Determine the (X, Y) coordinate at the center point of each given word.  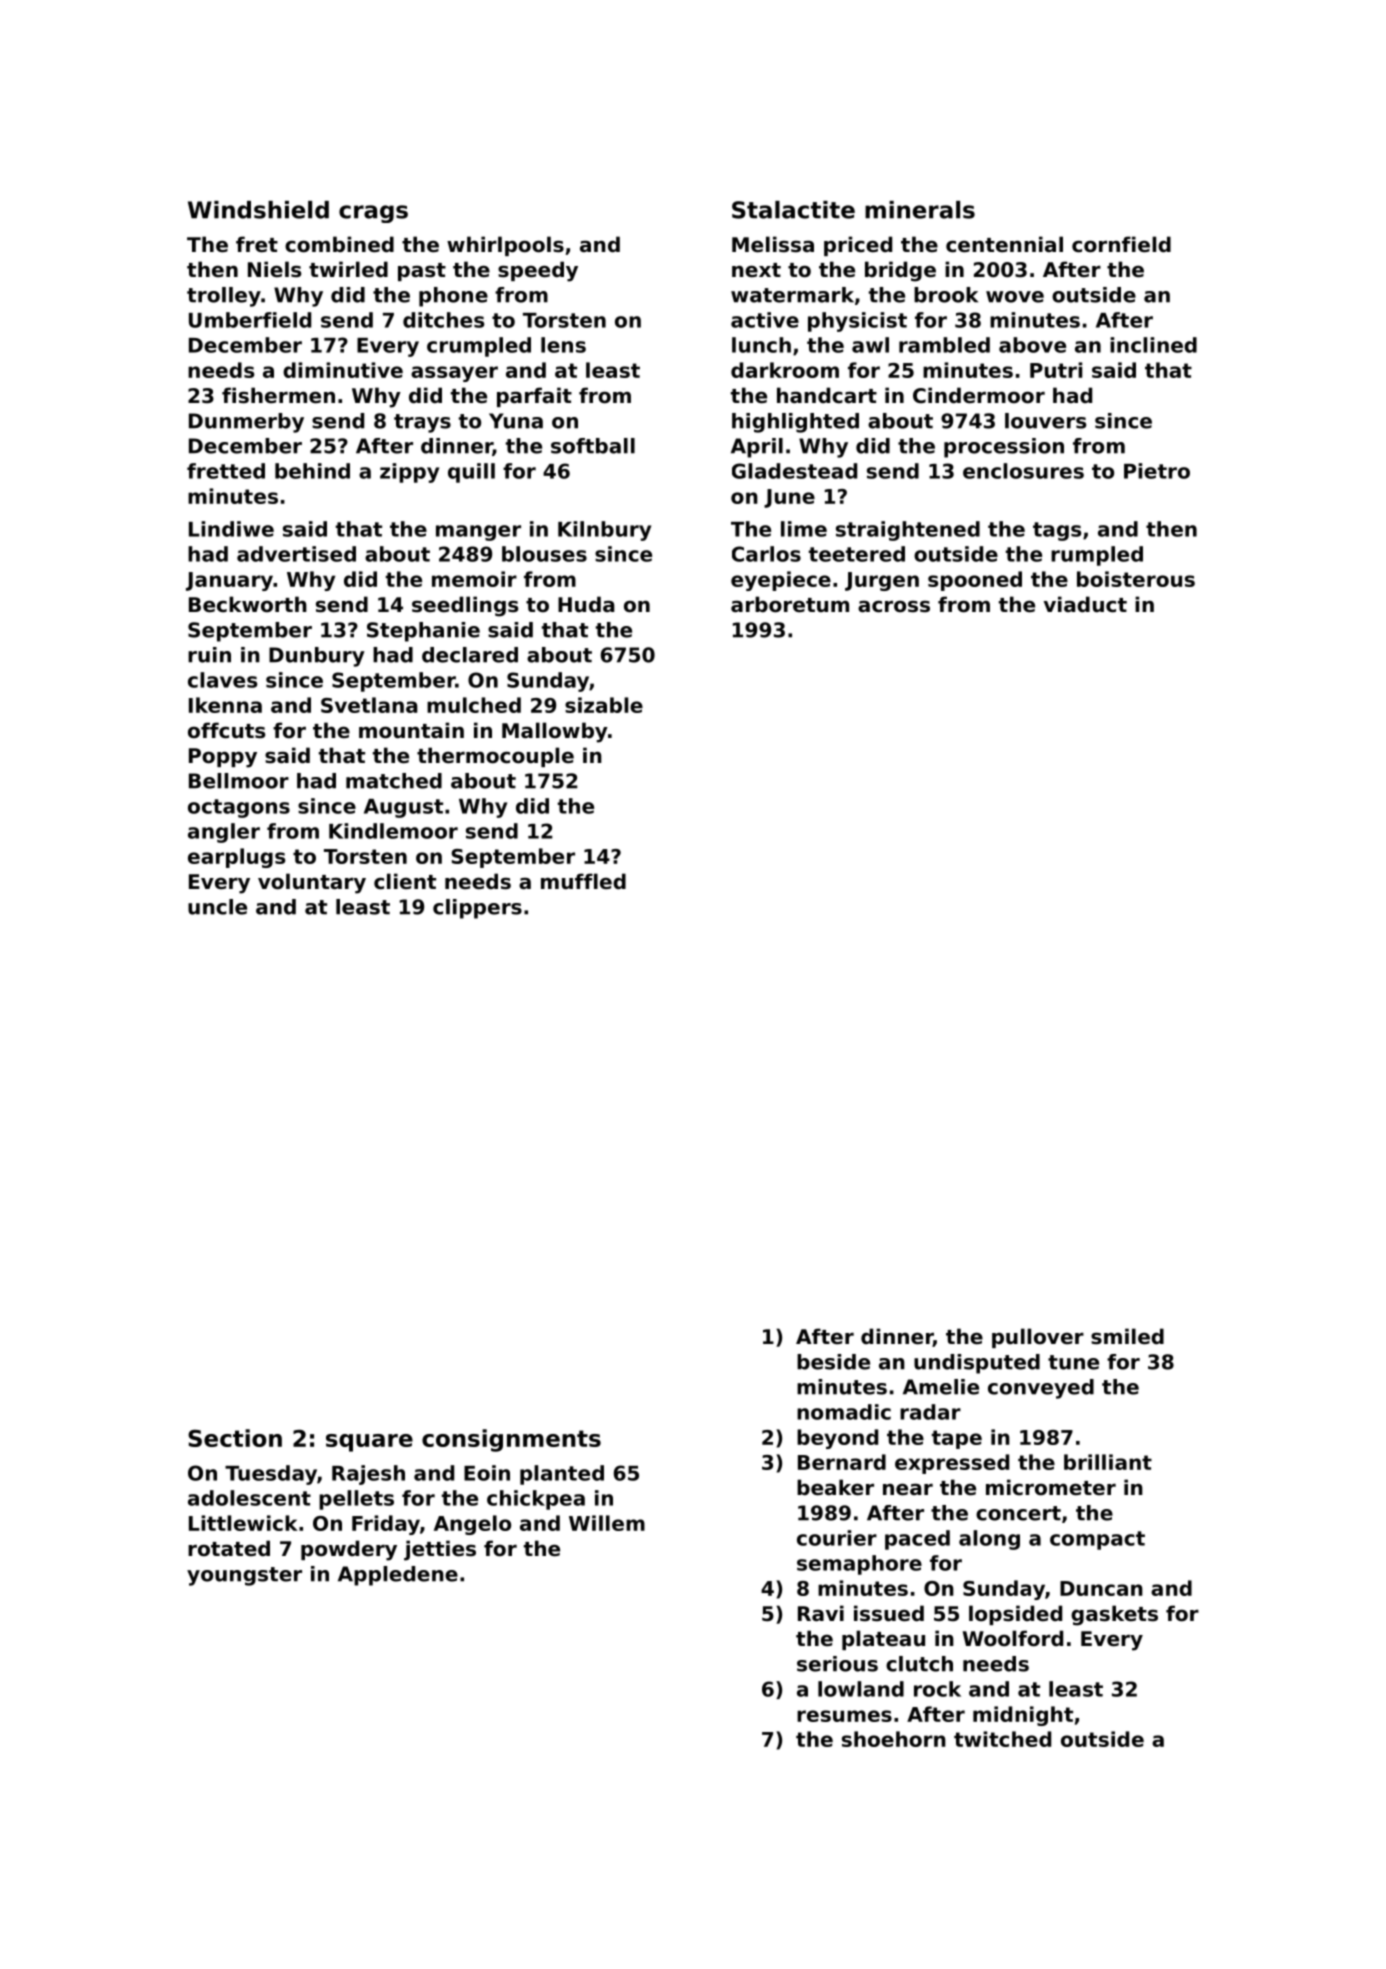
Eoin (487, 1473)
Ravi (821, 1613)
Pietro (1157, 471)
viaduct (1085, 604)
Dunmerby (246, 423)
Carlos (766, 554)
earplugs (236, 858)
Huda (586, 604)
